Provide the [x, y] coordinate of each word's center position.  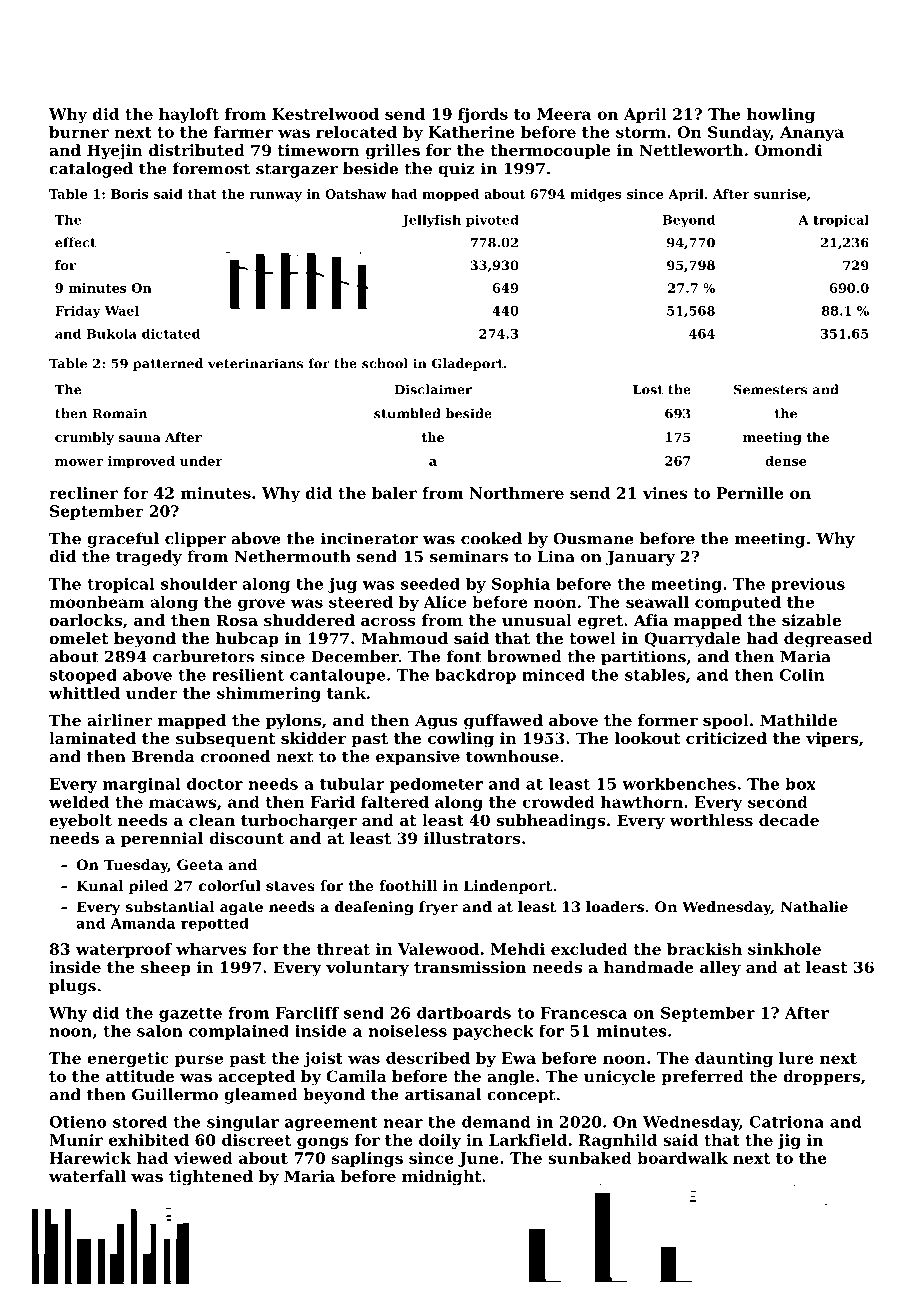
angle [510, 1078]
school [385, 363]
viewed [203, 1158]
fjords [483, 115]
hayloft [189, 115]
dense [785, 461]
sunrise [780, 194]
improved [141, 462]
